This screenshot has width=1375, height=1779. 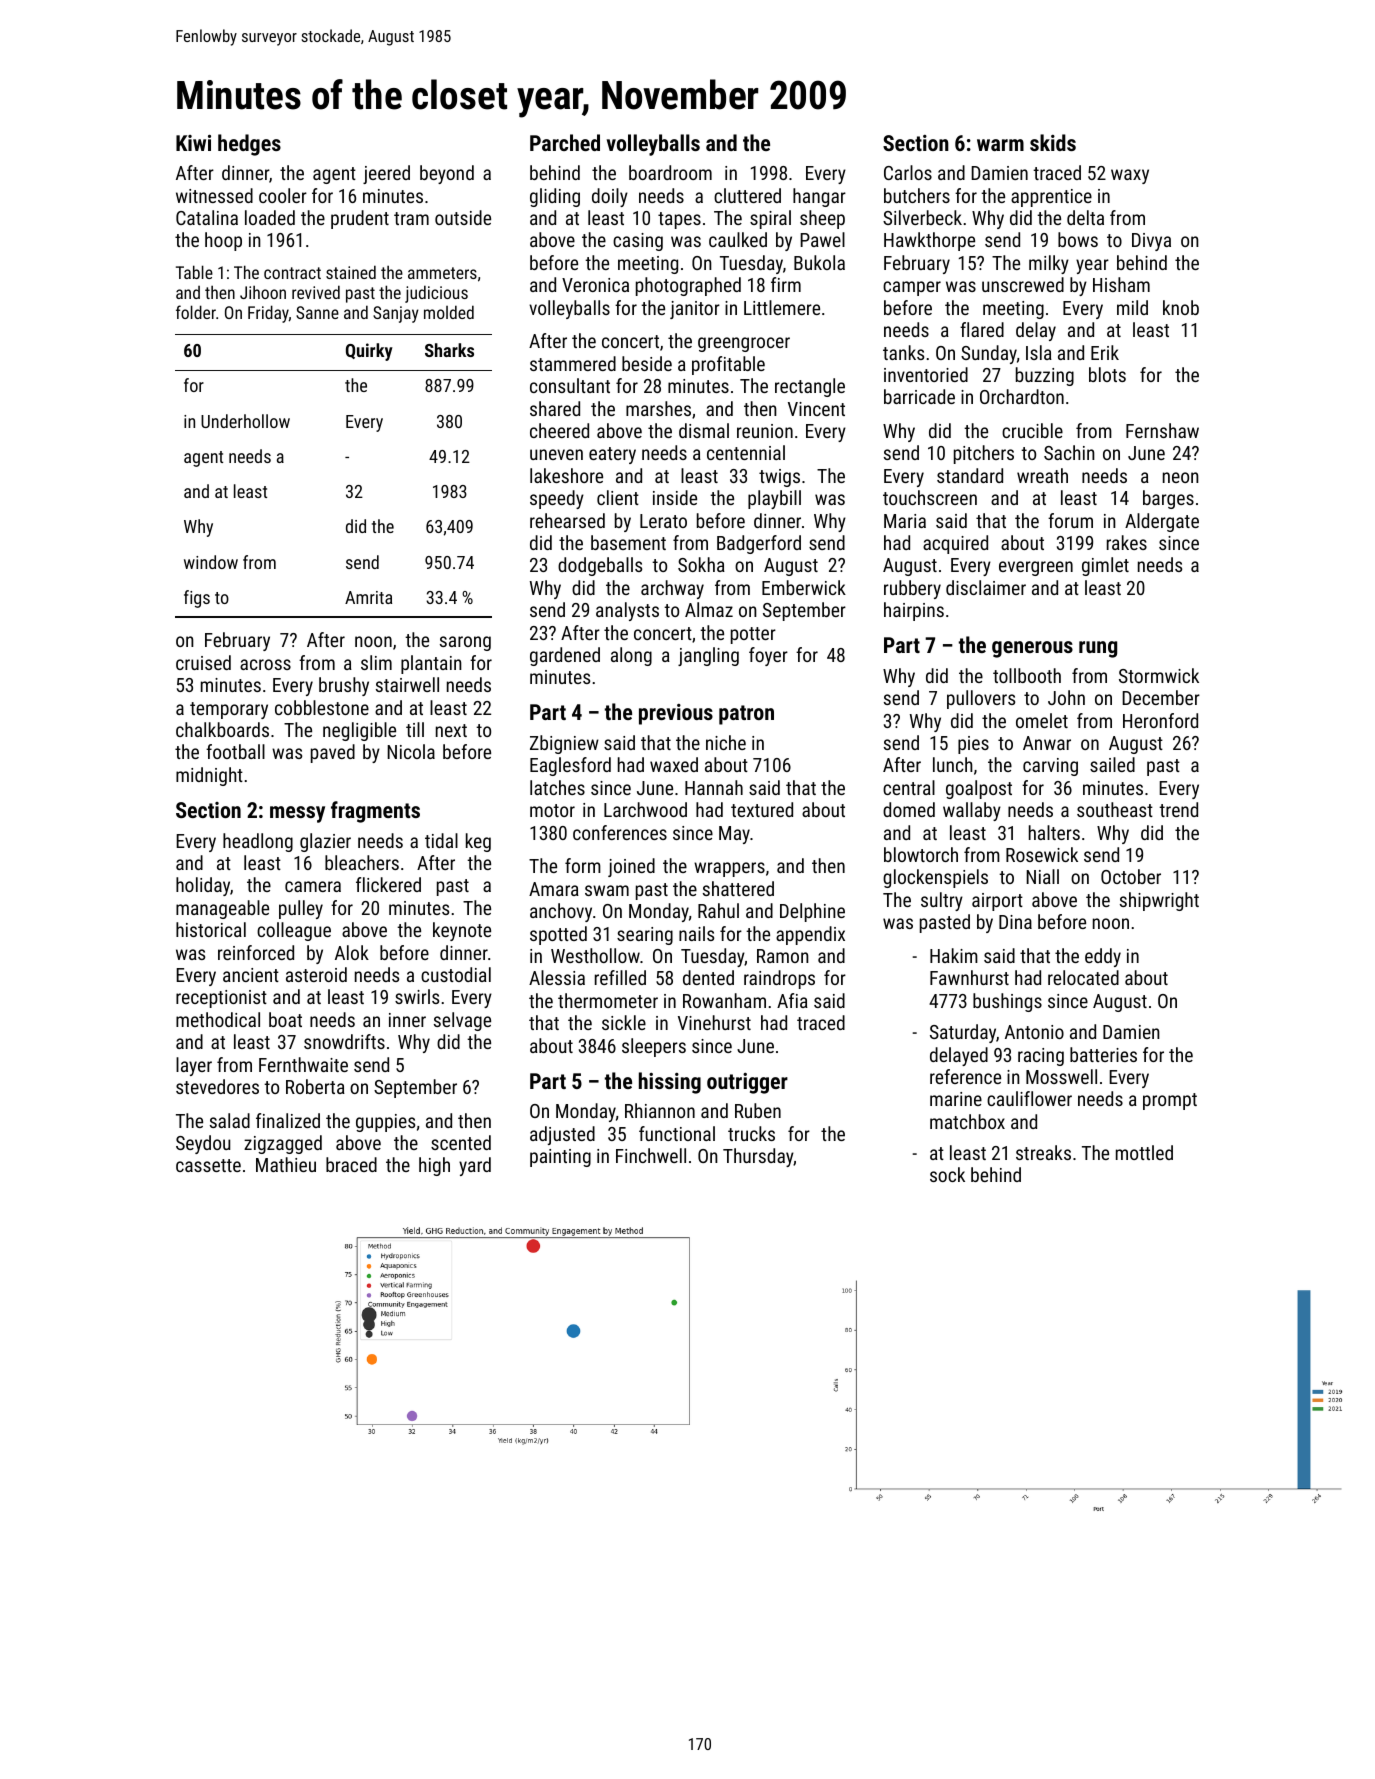 I want to click on finalized, so click(x=288, y=1120).
